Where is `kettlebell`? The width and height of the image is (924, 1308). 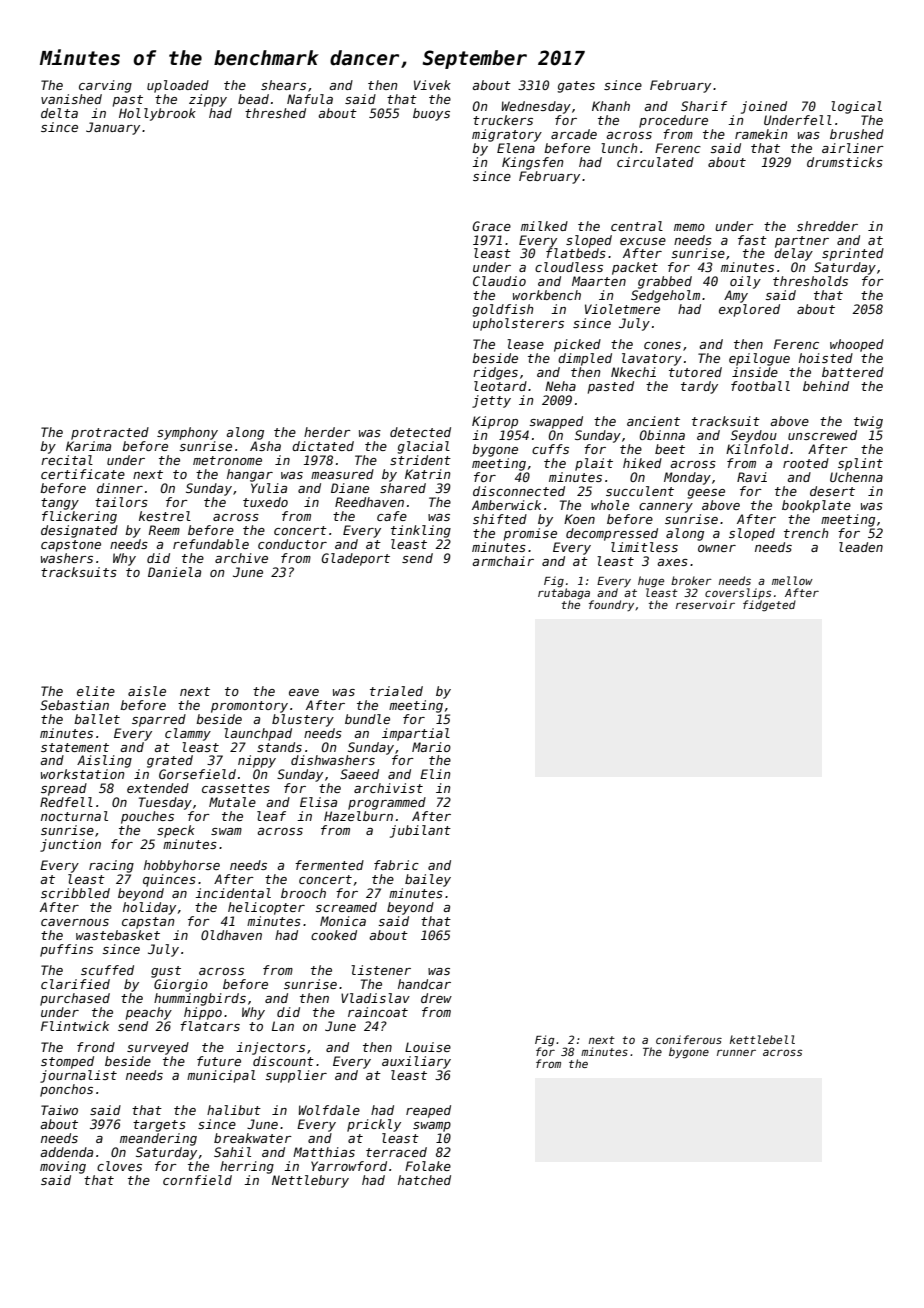
kettlebell is located at coordinates (762, 1039).
